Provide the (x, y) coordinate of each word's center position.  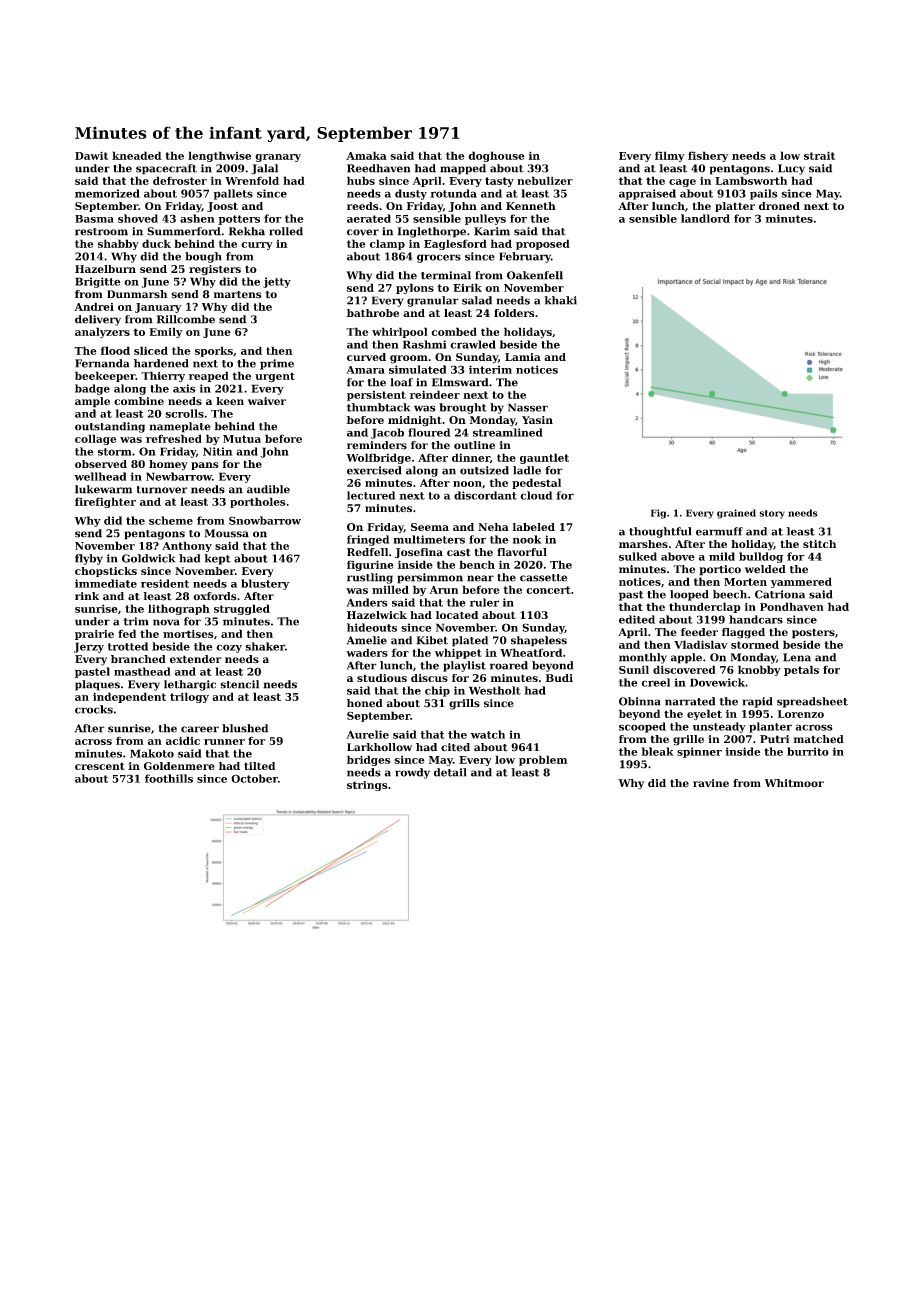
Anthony (187, 546)
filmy (670, 156)
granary (278, 158)
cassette (543, 578)
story (772, 514)
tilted (259, 766)
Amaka (366, 155)
